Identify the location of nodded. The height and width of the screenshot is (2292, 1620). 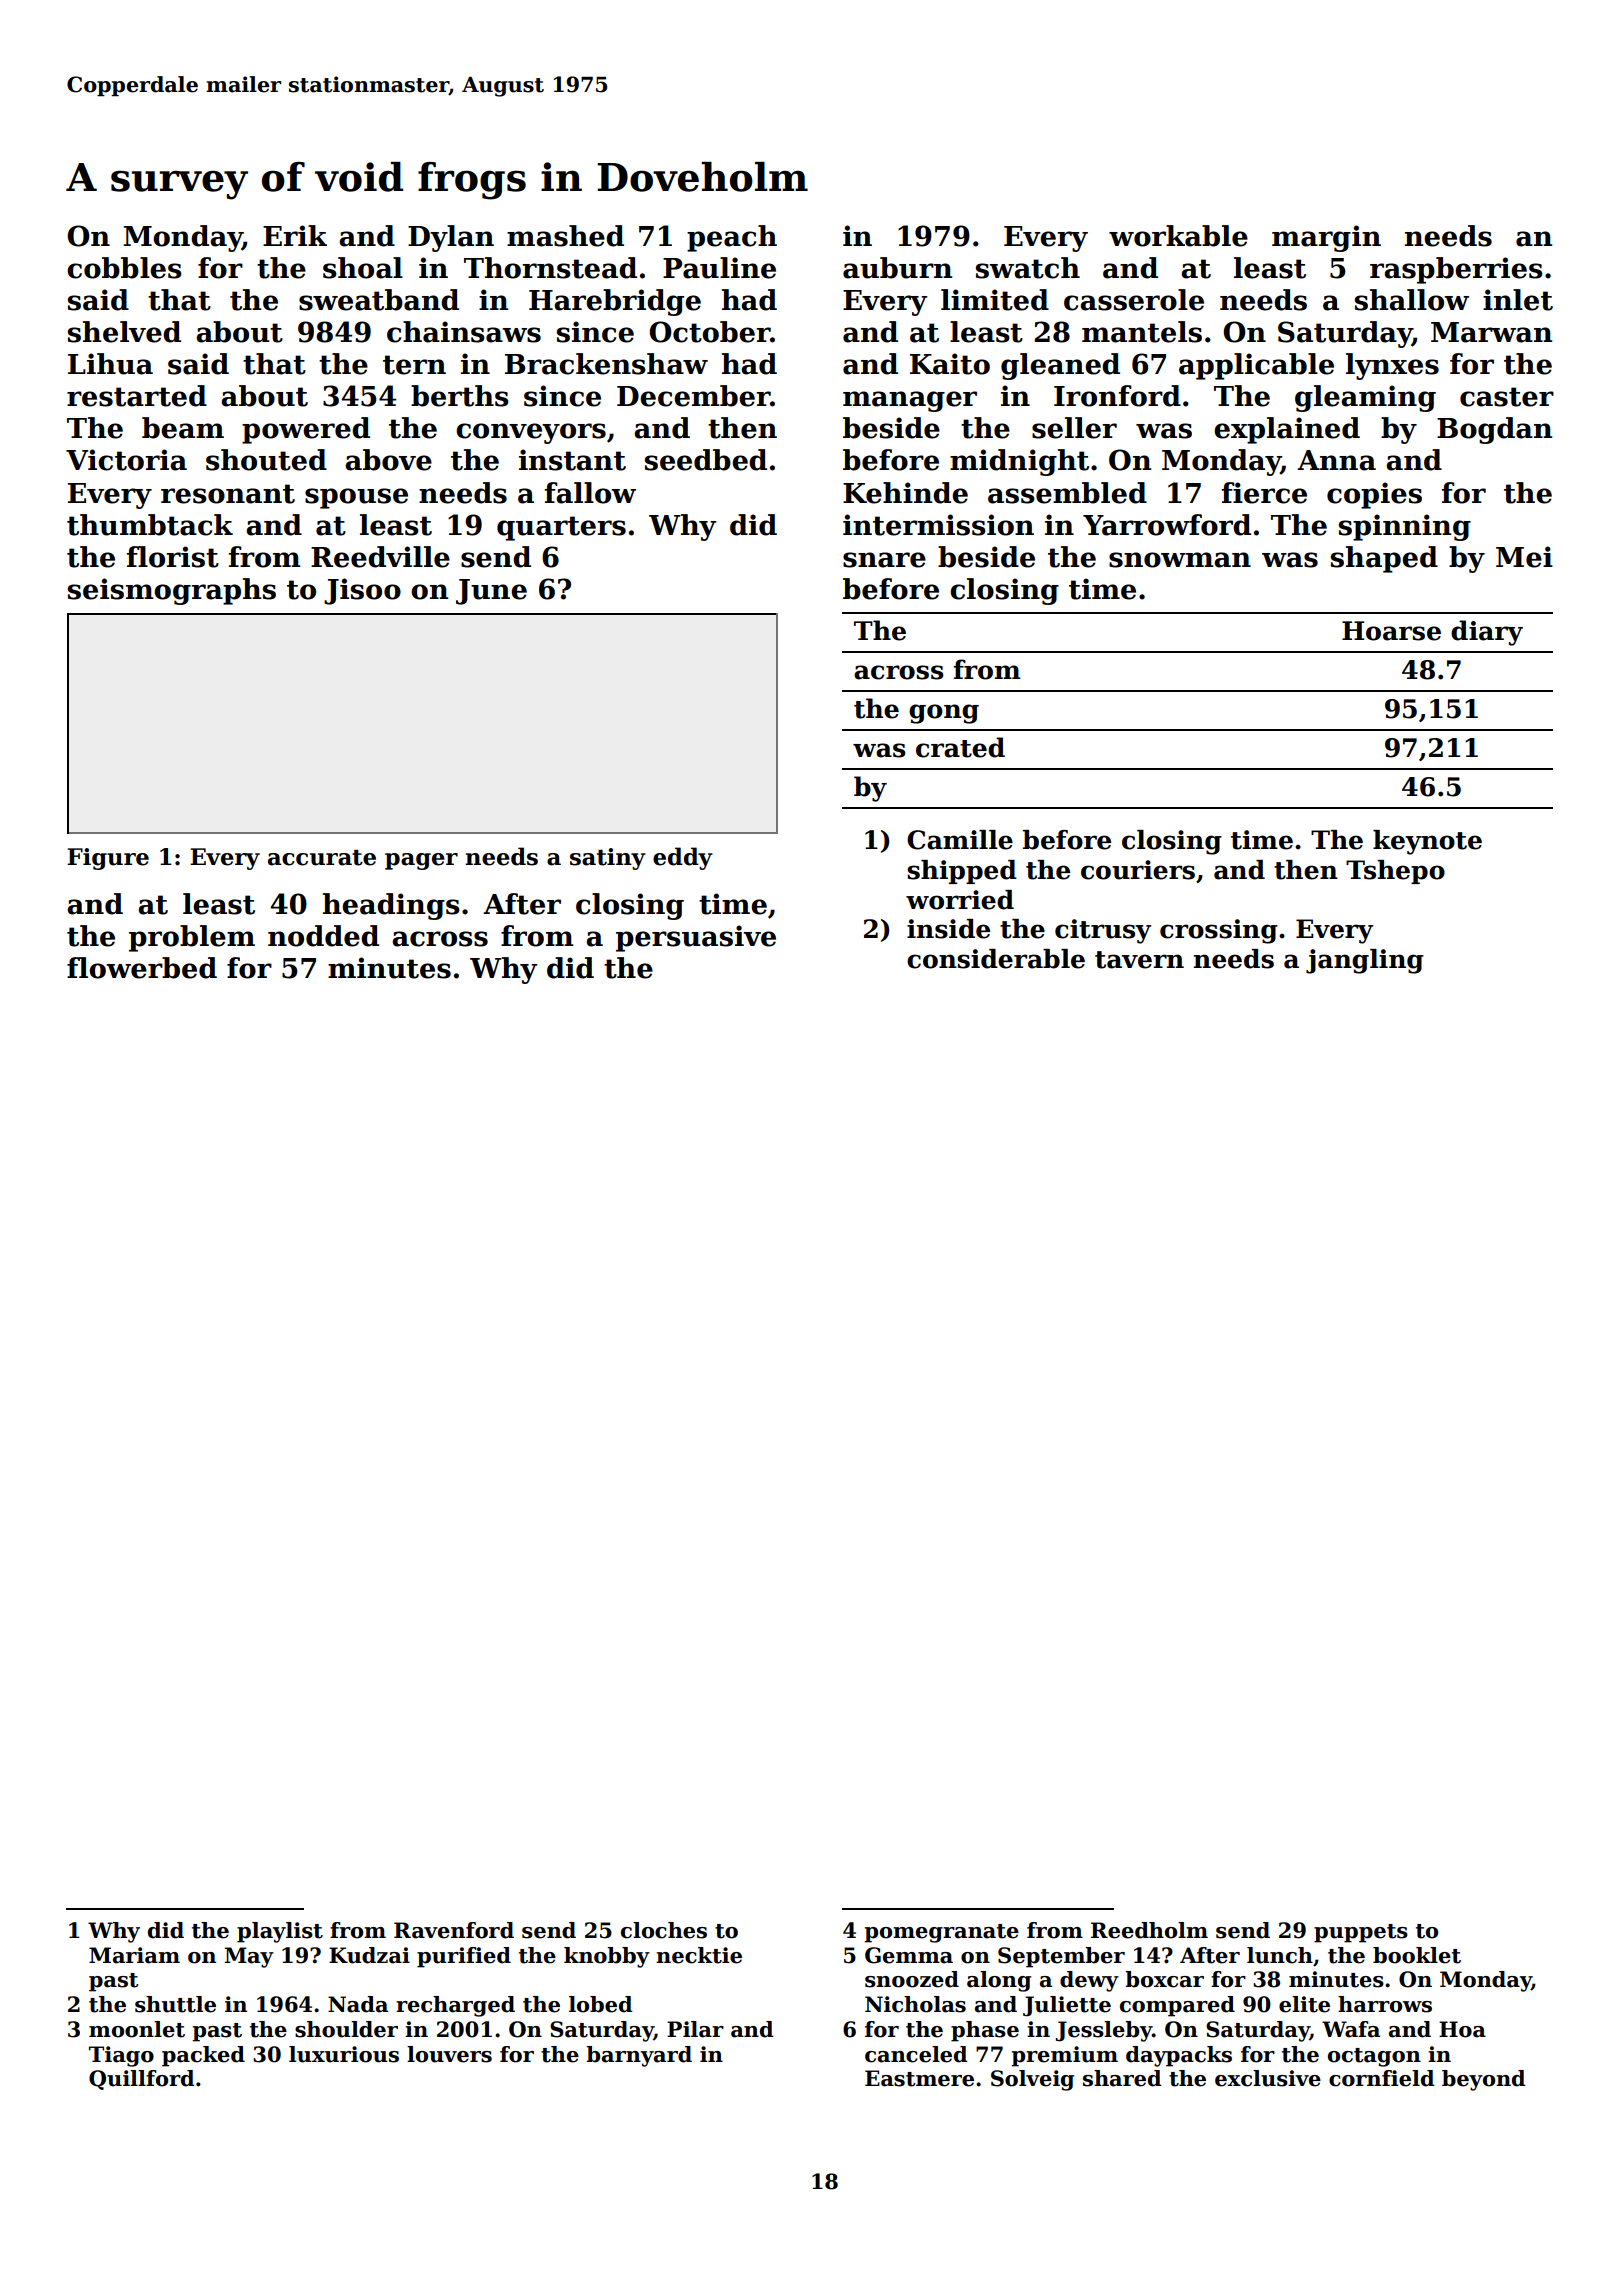
(323, 936).
